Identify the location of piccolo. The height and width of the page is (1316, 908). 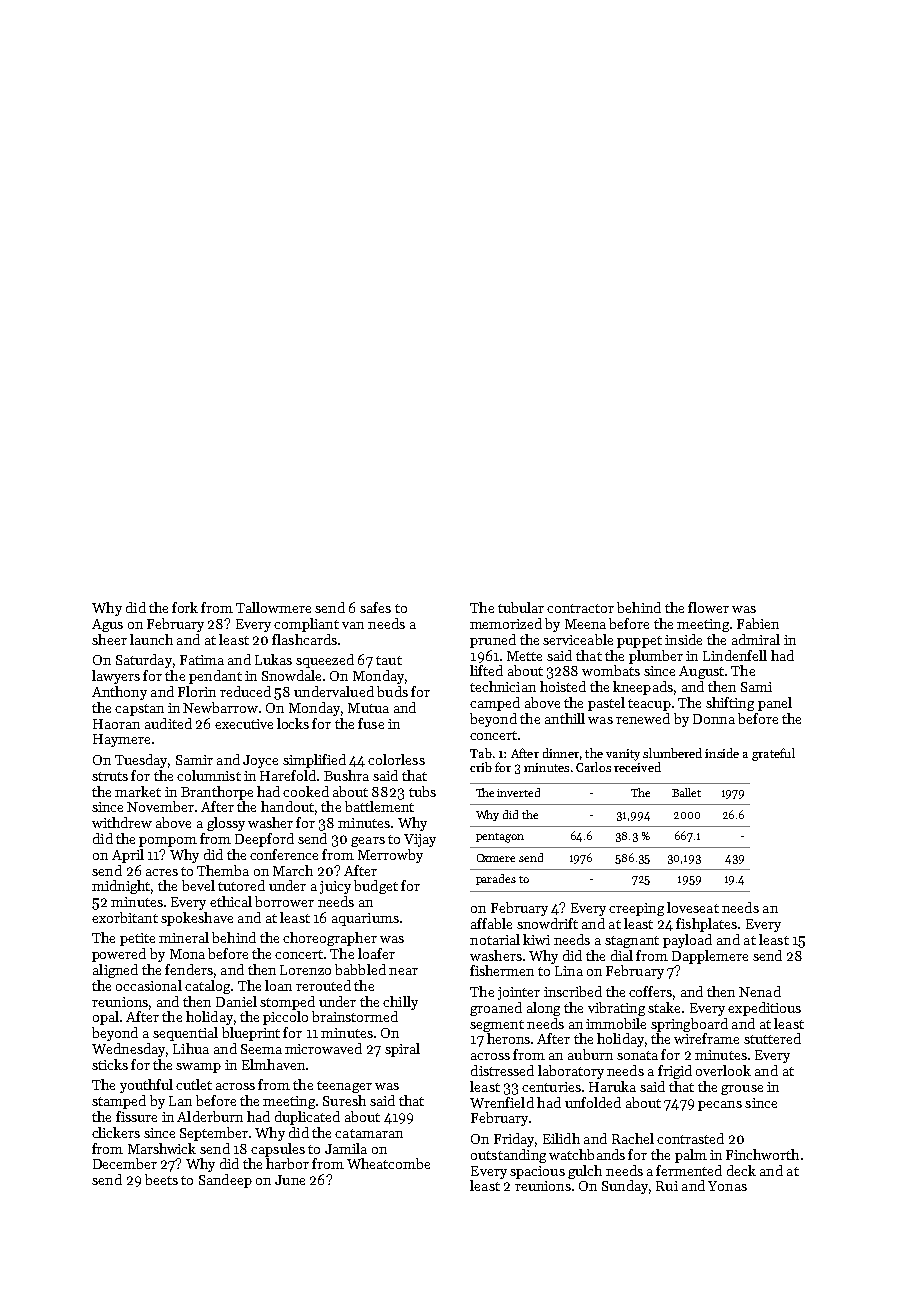
(285, 1018).
